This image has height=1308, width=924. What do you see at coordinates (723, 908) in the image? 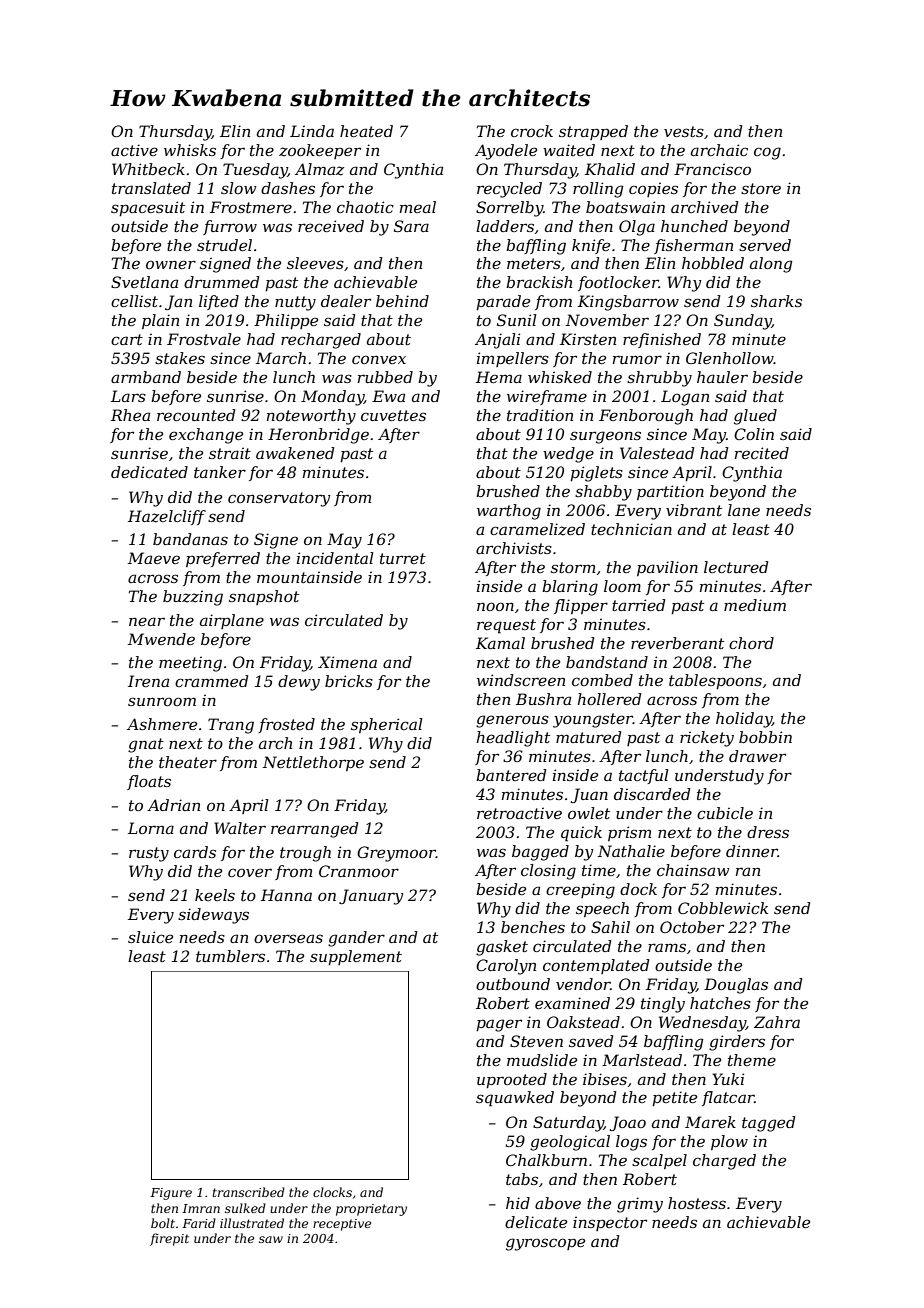
I see `Cobblewick` at bounding box center [723, 908].
